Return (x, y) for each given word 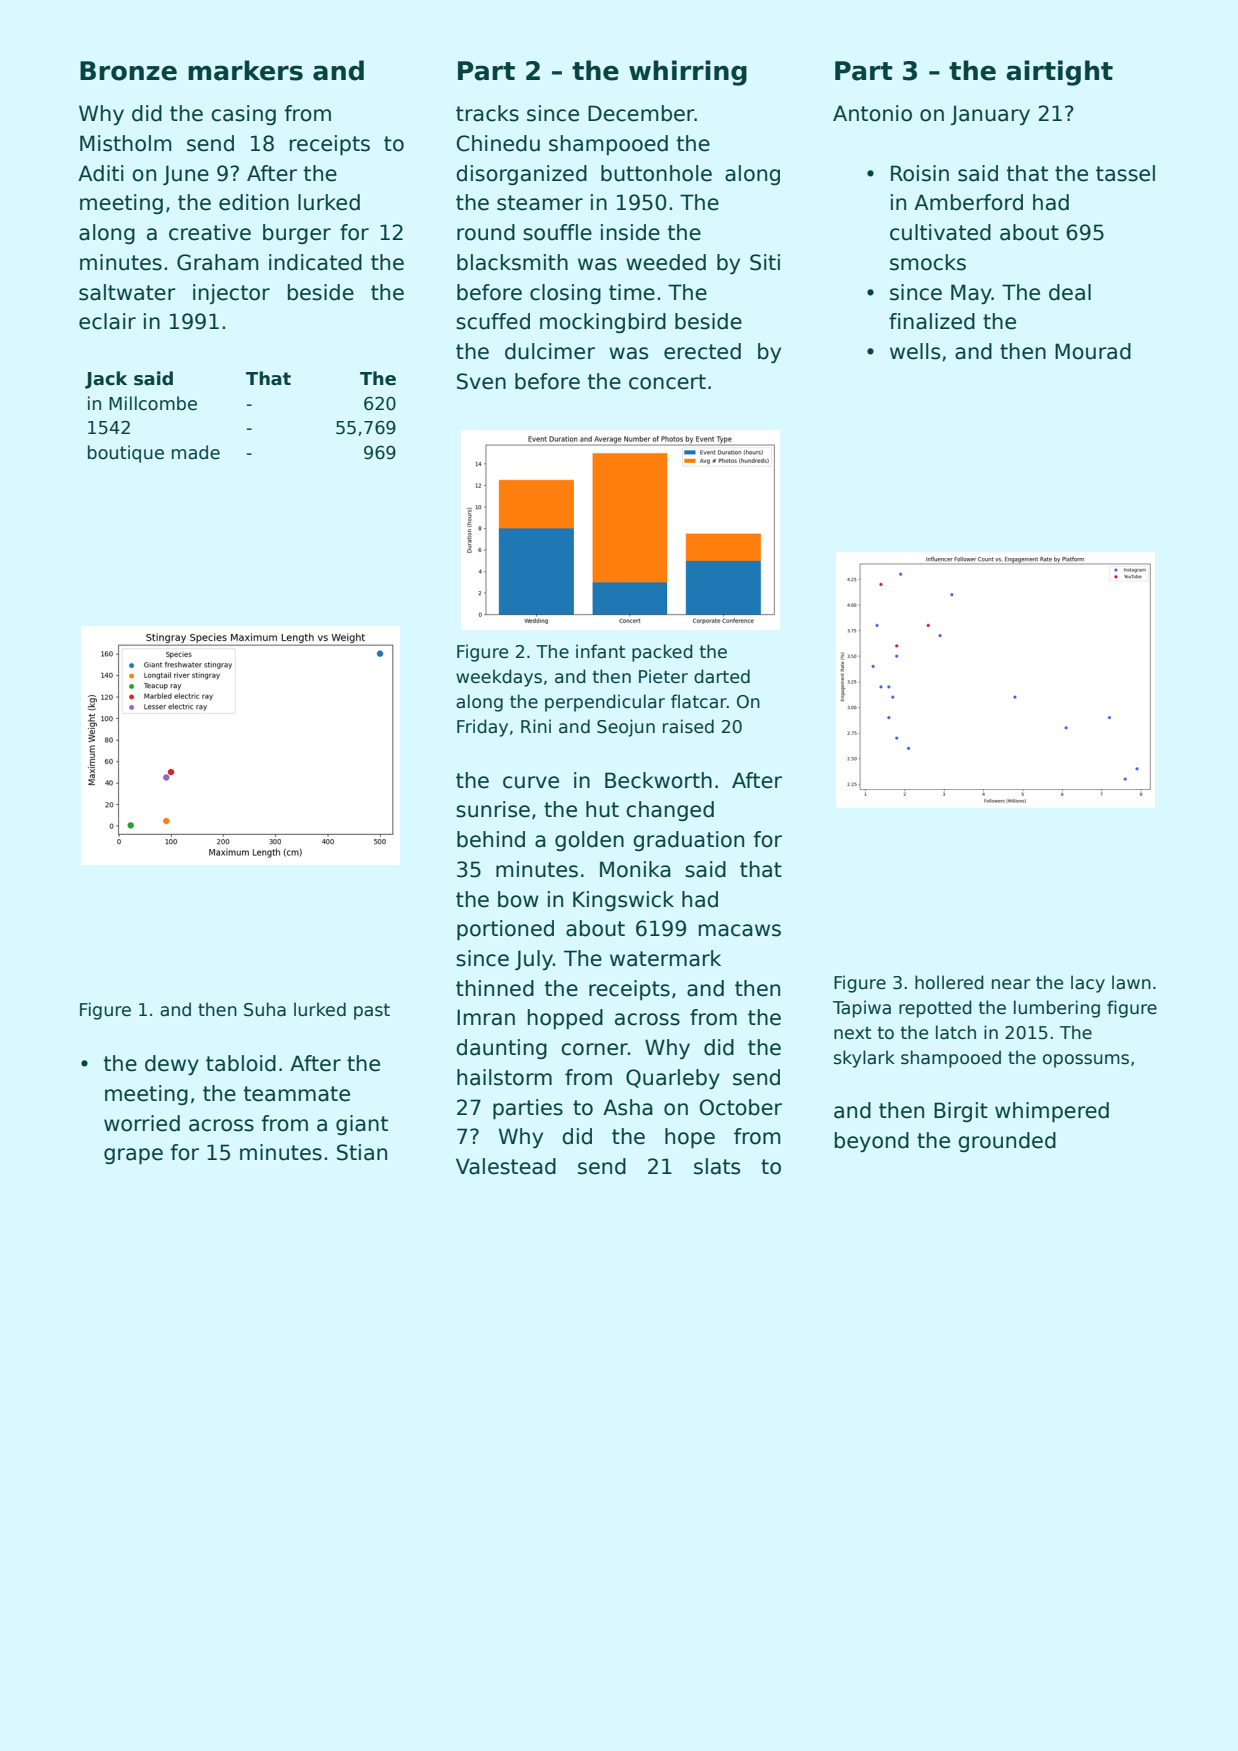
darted (722, 676)
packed (662, 653)
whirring (688, 73)
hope (690, 1138)
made (196, 452)
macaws (740, 930)
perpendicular (605, 703)
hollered (949, 982)
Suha (265, 1009)
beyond (872, 1142)
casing (243, 115)
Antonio (872, 113)
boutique (126, 454)
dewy (172, 1065)
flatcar (699, 701)
